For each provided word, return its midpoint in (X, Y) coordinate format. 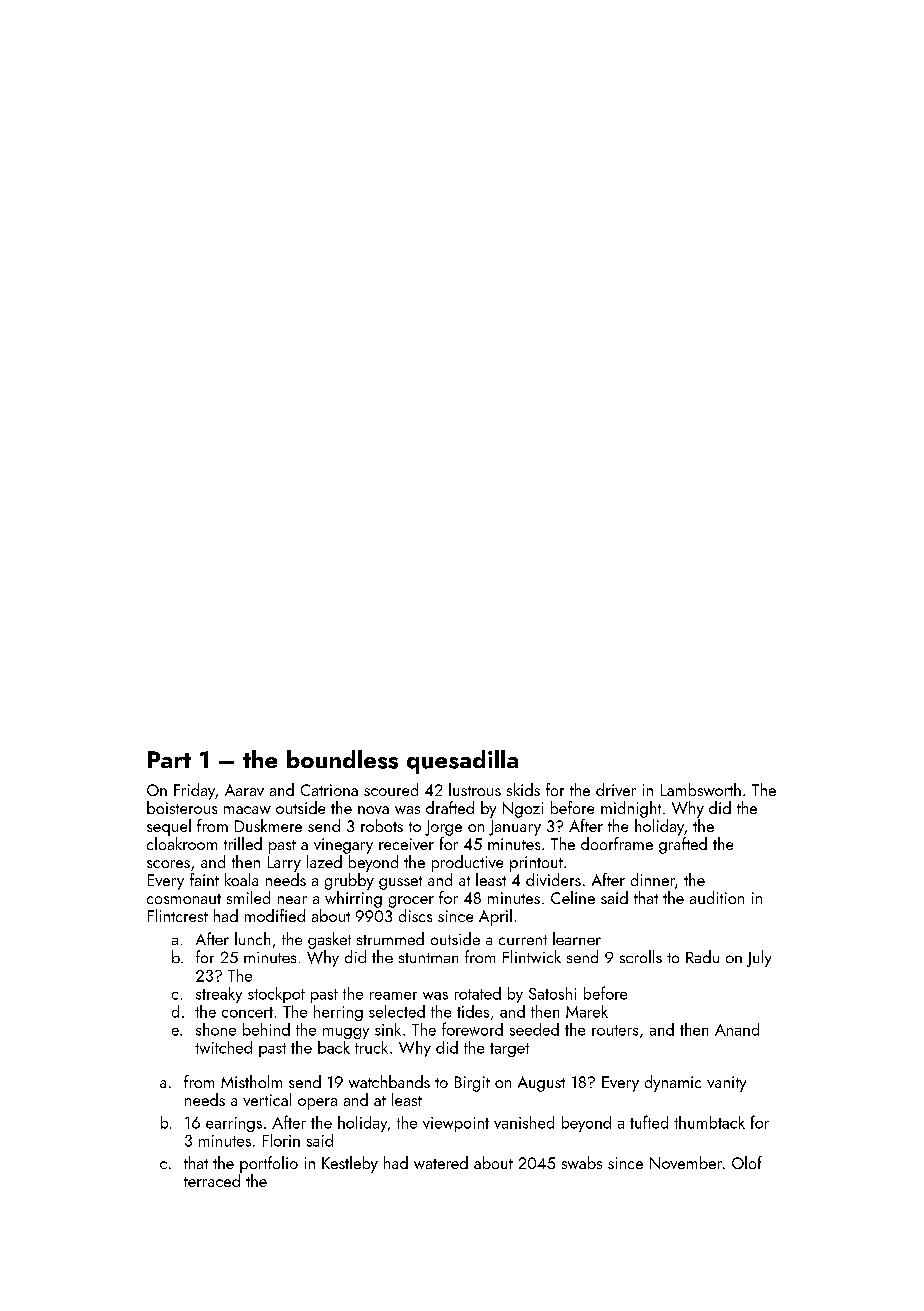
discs (415, 915)
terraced (212, 1180)
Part (169, 759)
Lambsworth (701, 789)
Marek (587, 1011)
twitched (223, 1047)
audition (717, 897)
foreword (472, 1029)
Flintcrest (178, 915)
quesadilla (462, 762)
